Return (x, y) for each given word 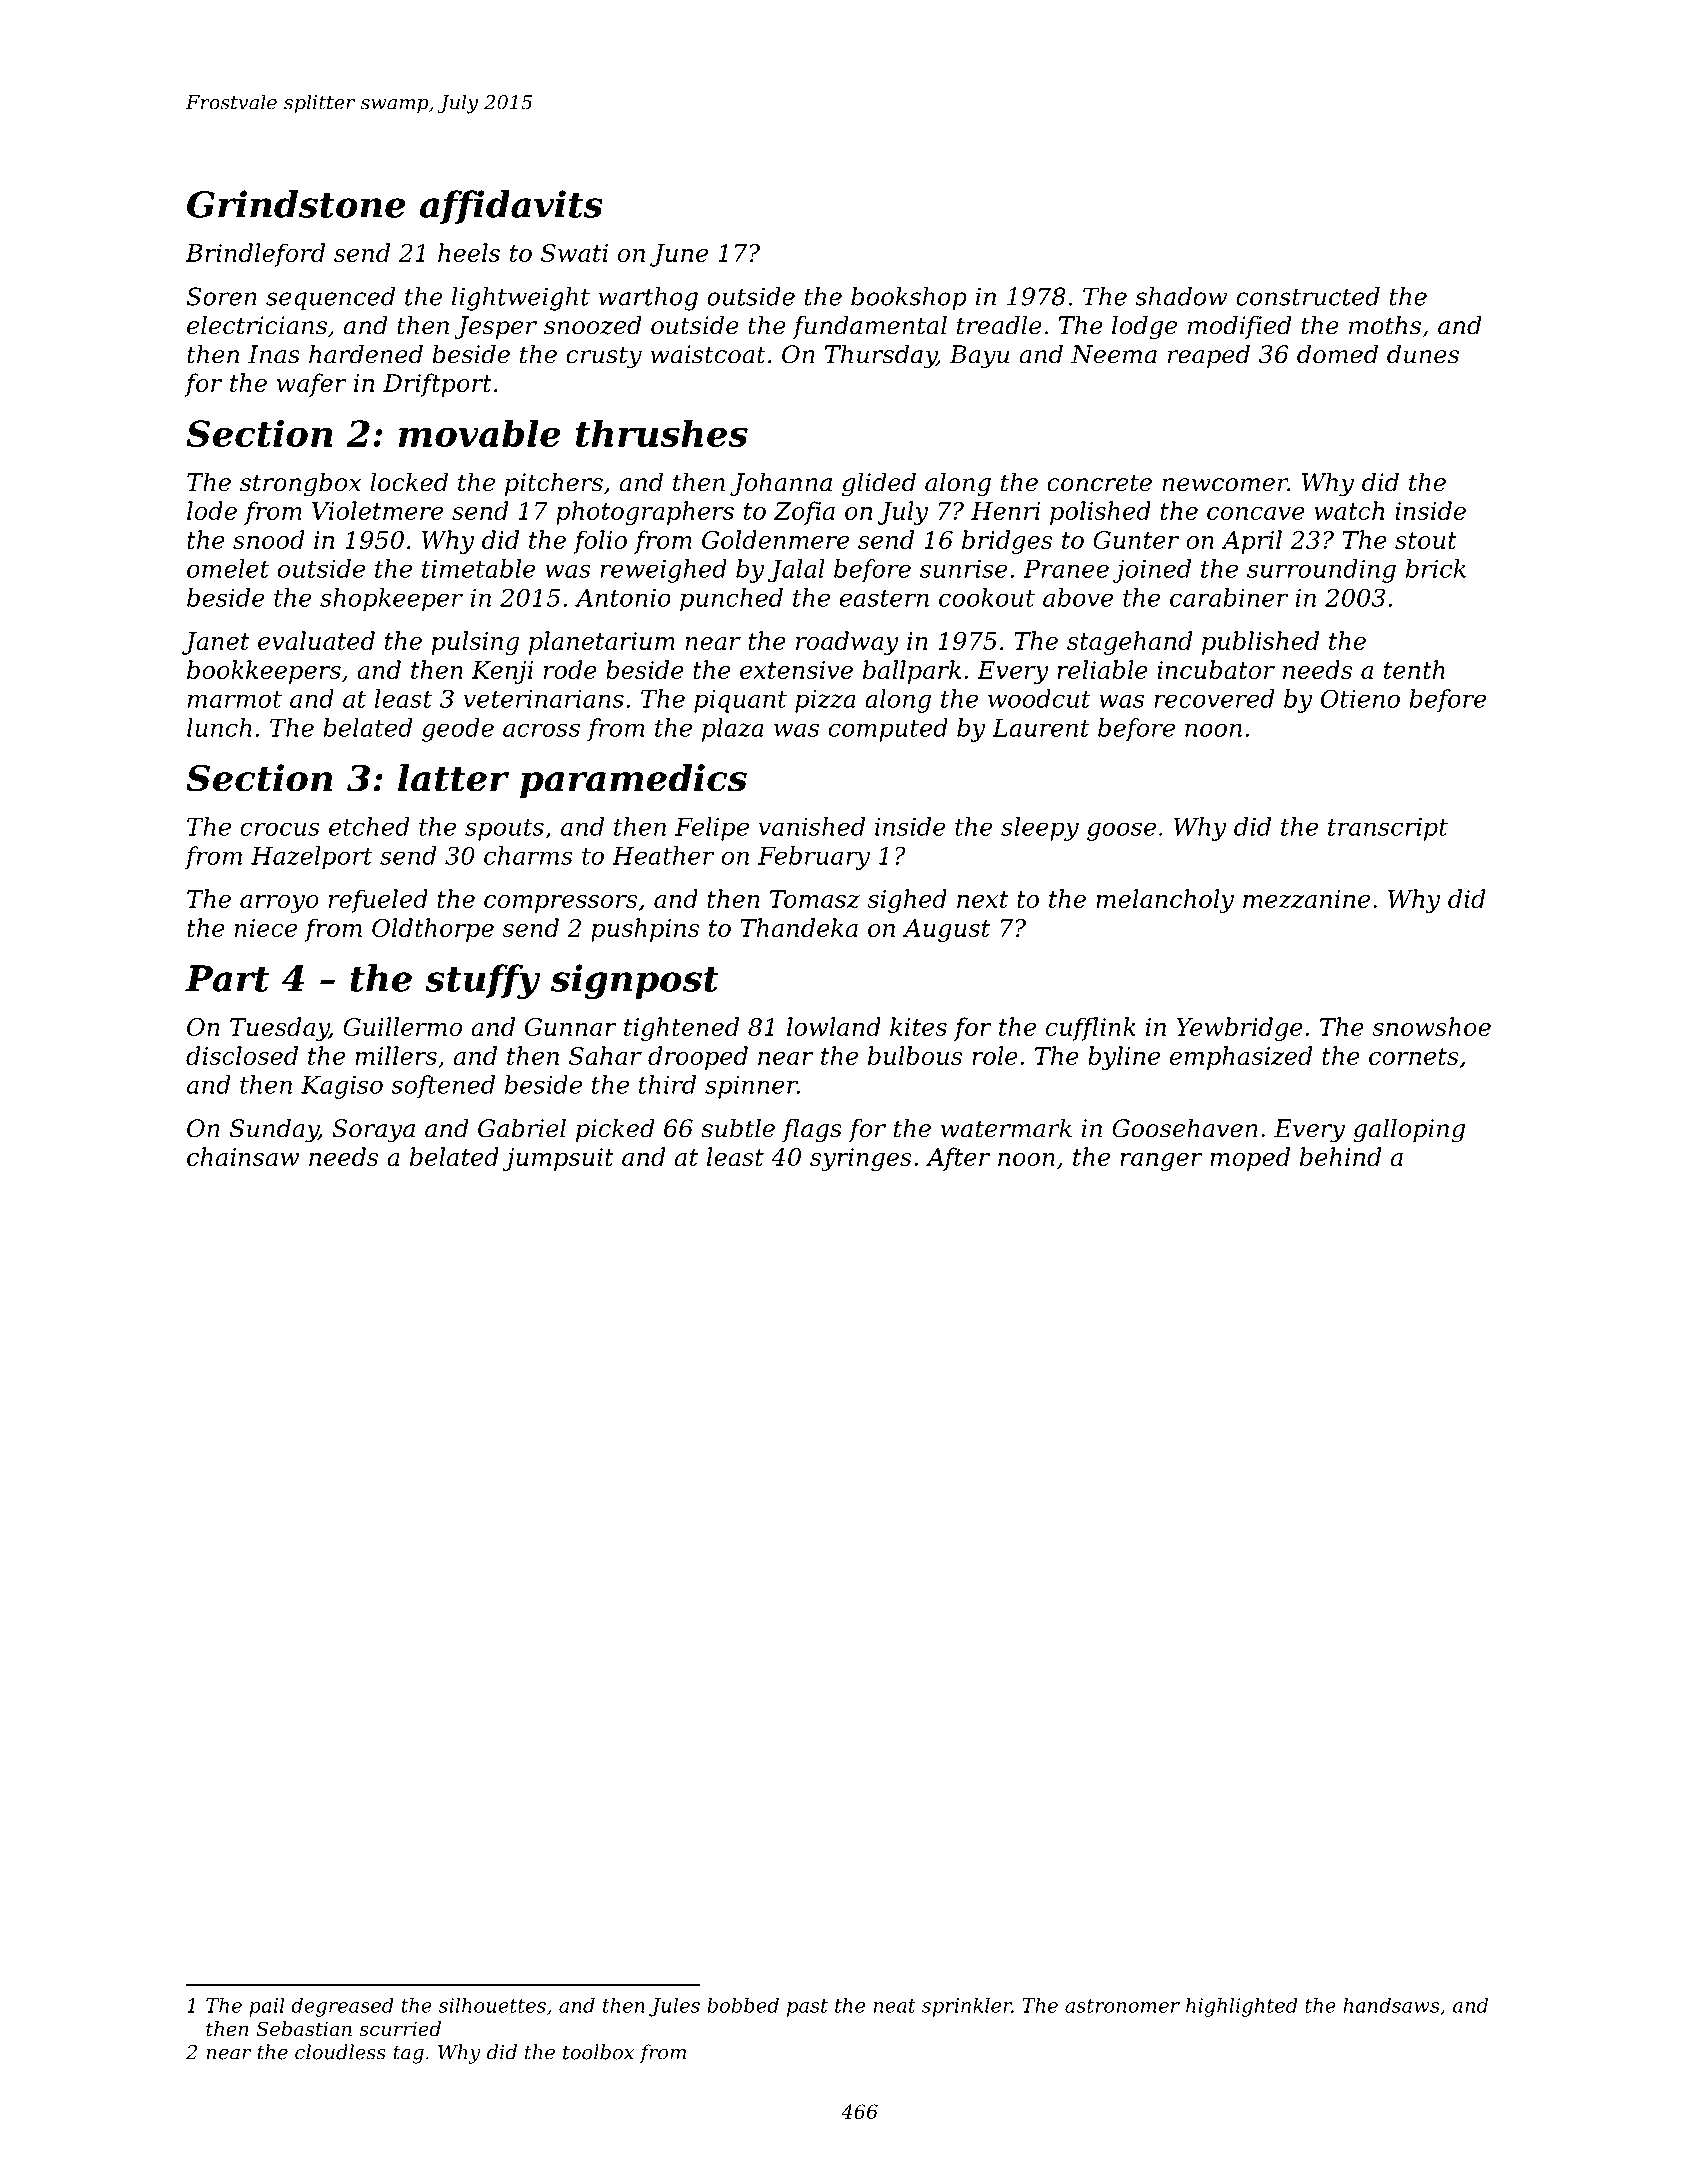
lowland (834, 1026)
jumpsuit (558, 1159)
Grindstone (296, 204)
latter (453, 778)
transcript (1388, 829)
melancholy (1165, 901)
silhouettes (492, 2005)
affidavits (511, 207)
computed (888, 730)
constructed (1308, 296)
